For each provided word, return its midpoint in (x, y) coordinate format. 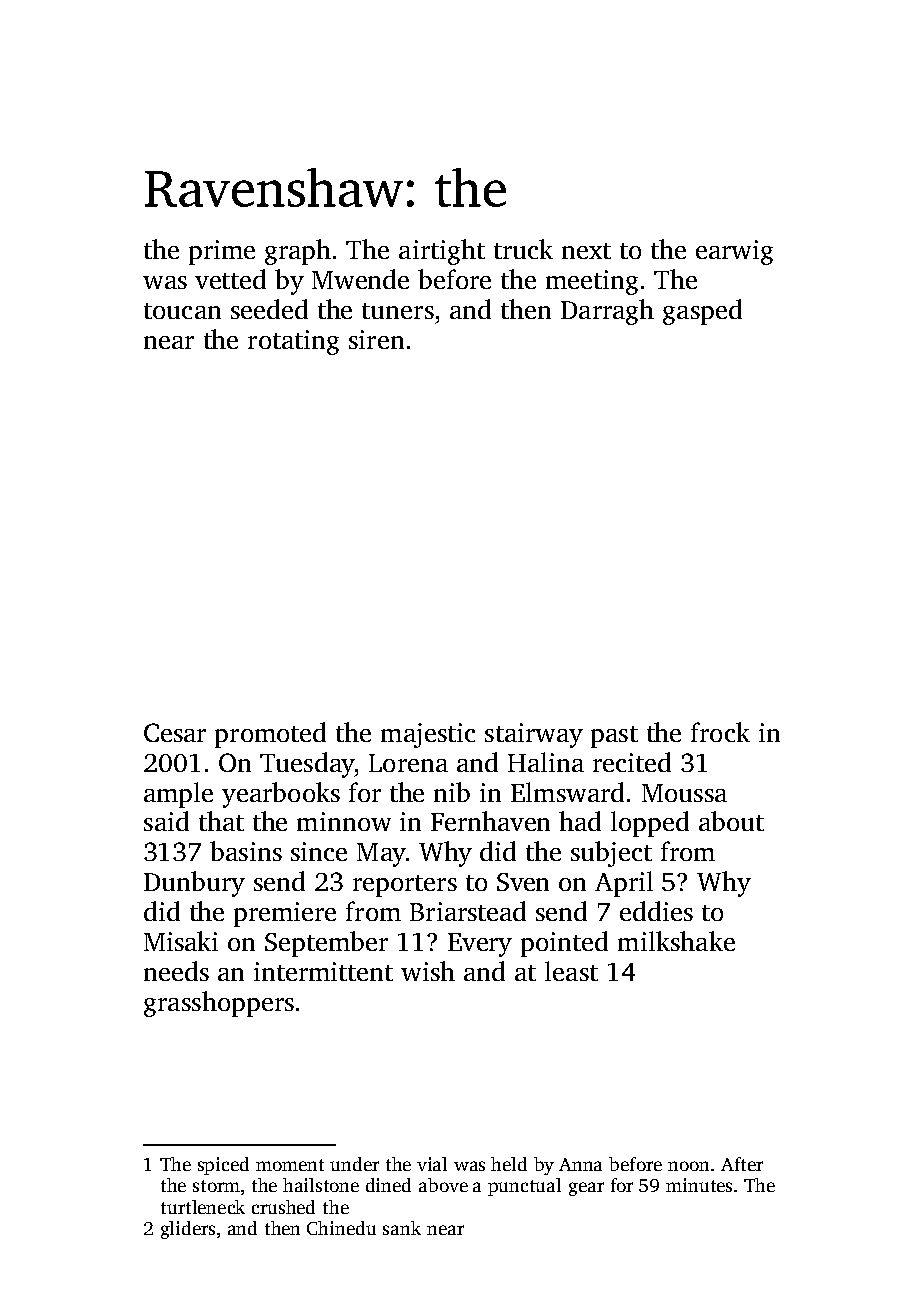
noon (688, 1166)
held (509, 1164)
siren (376, 339)
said (166, 821)
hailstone (321, 1185)
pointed (564, 944)
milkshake (676, 941)
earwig (734, 252)
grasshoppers (219, 1004)
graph (298, 252)
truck (523, 249)
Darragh (607, 312)
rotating (293, 342)
